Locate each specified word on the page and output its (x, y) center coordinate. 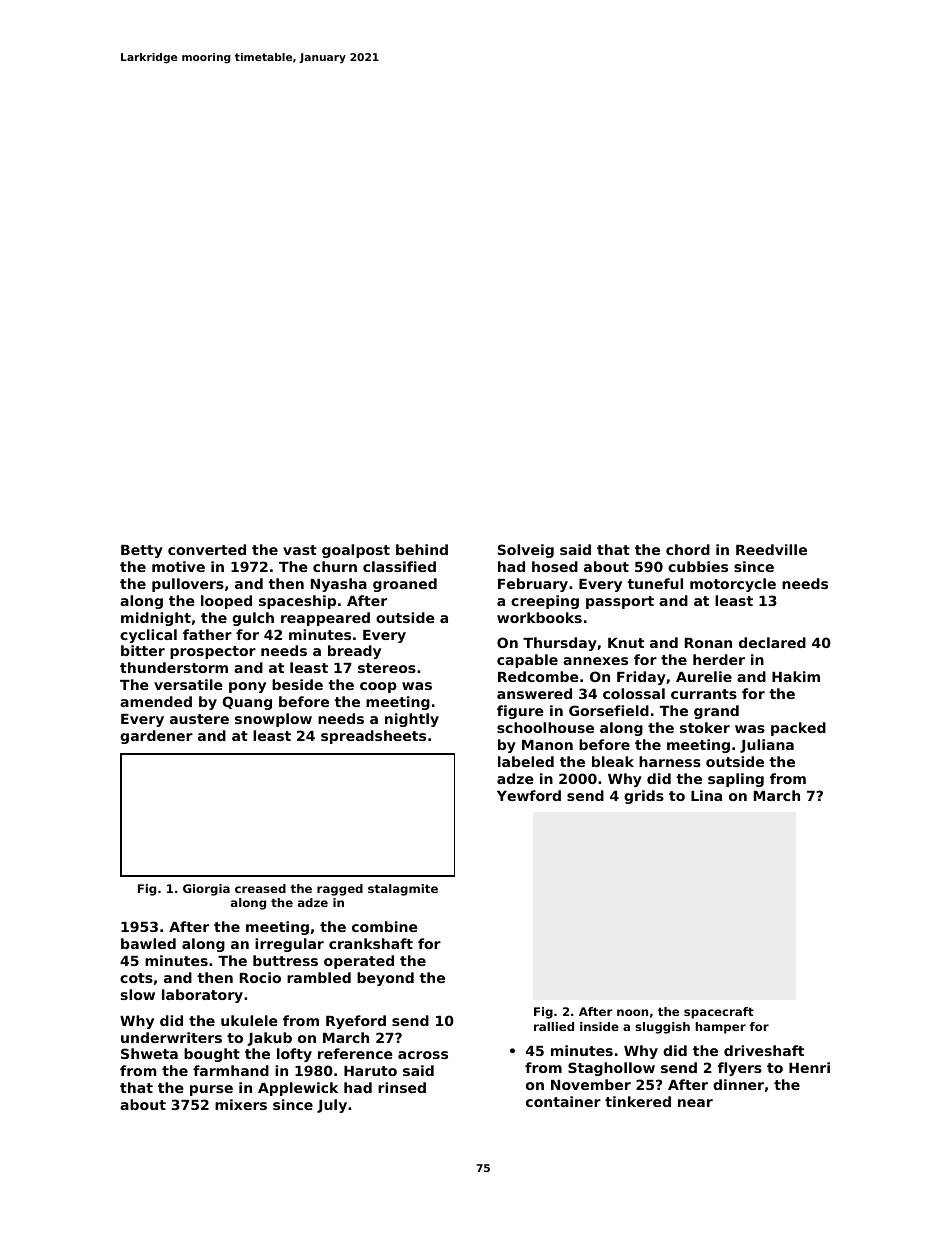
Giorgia (206, 890)
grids (644, 797)
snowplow (273, 720)
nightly (412, 720)
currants (704, 694)
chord (688, 549)
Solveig (526, 551)
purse (211, 1090)
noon (632, 1012)
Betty (142, 551)
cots (136, 978)
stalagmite (403, 890)
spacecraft (719, 1013)
